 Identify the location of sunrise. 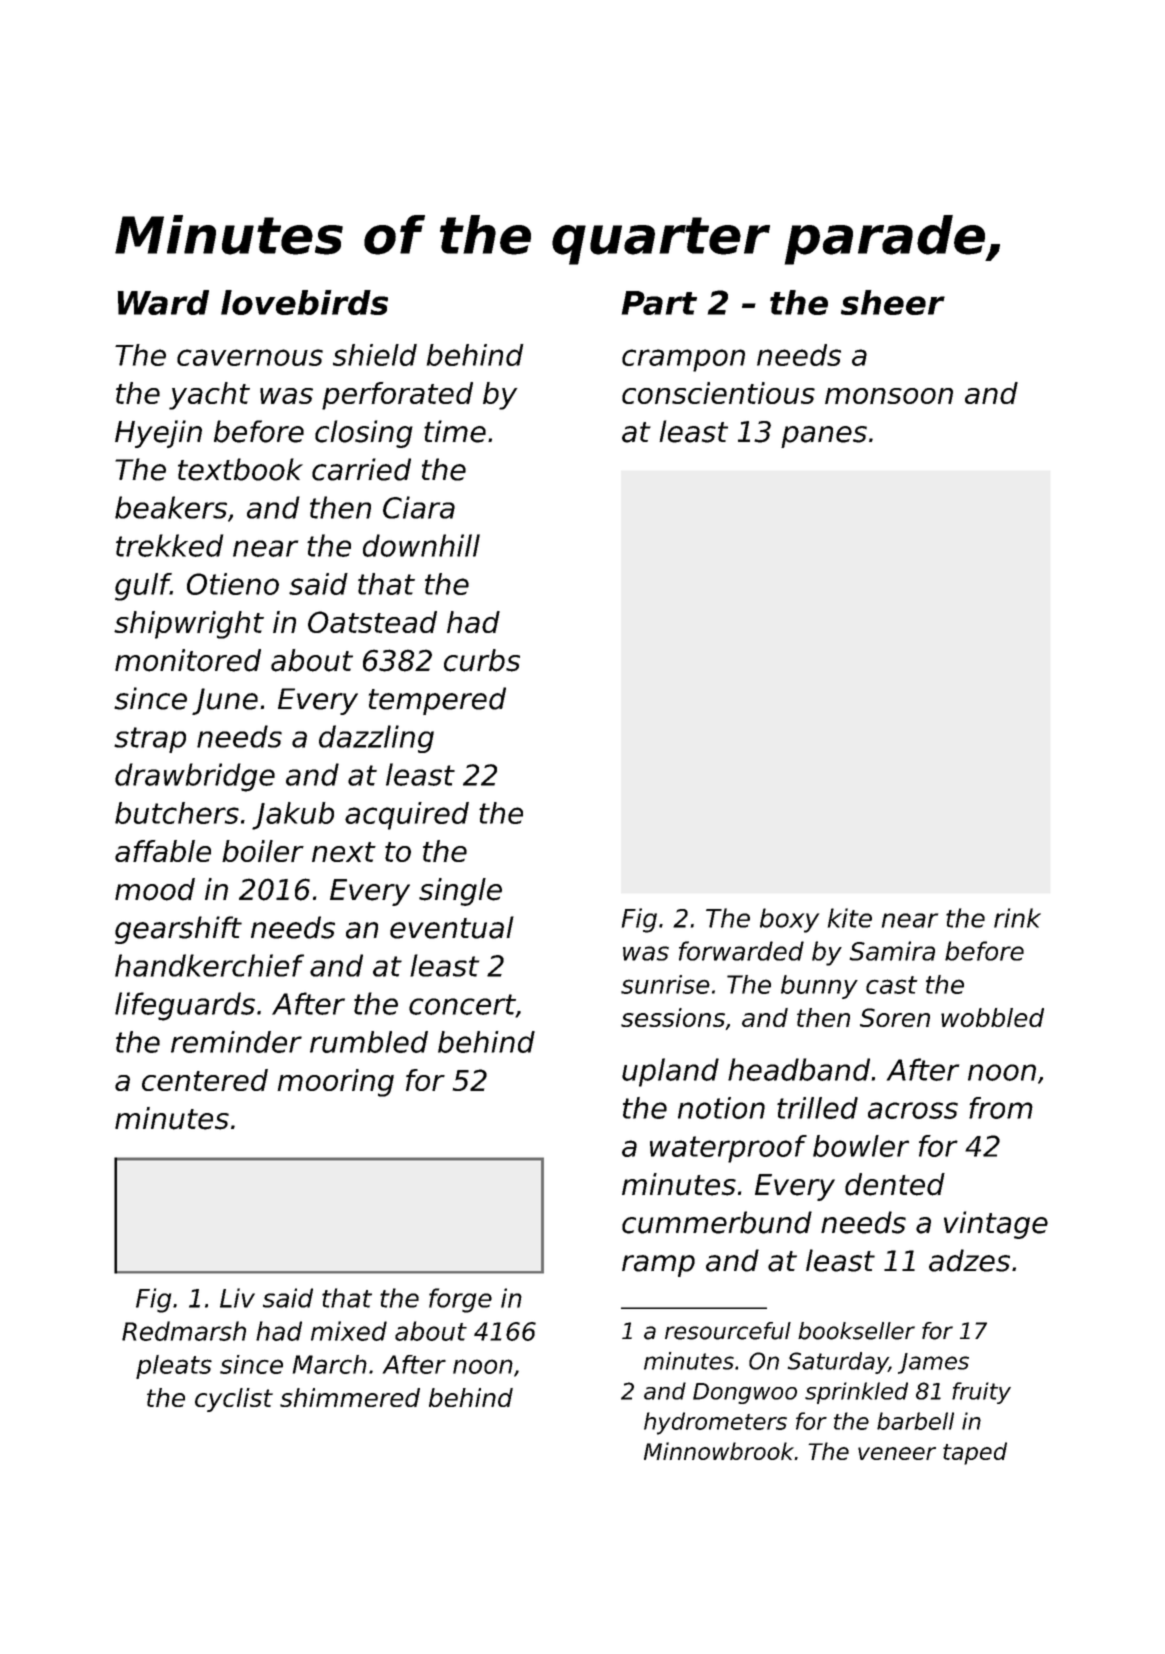
(665, 984).
